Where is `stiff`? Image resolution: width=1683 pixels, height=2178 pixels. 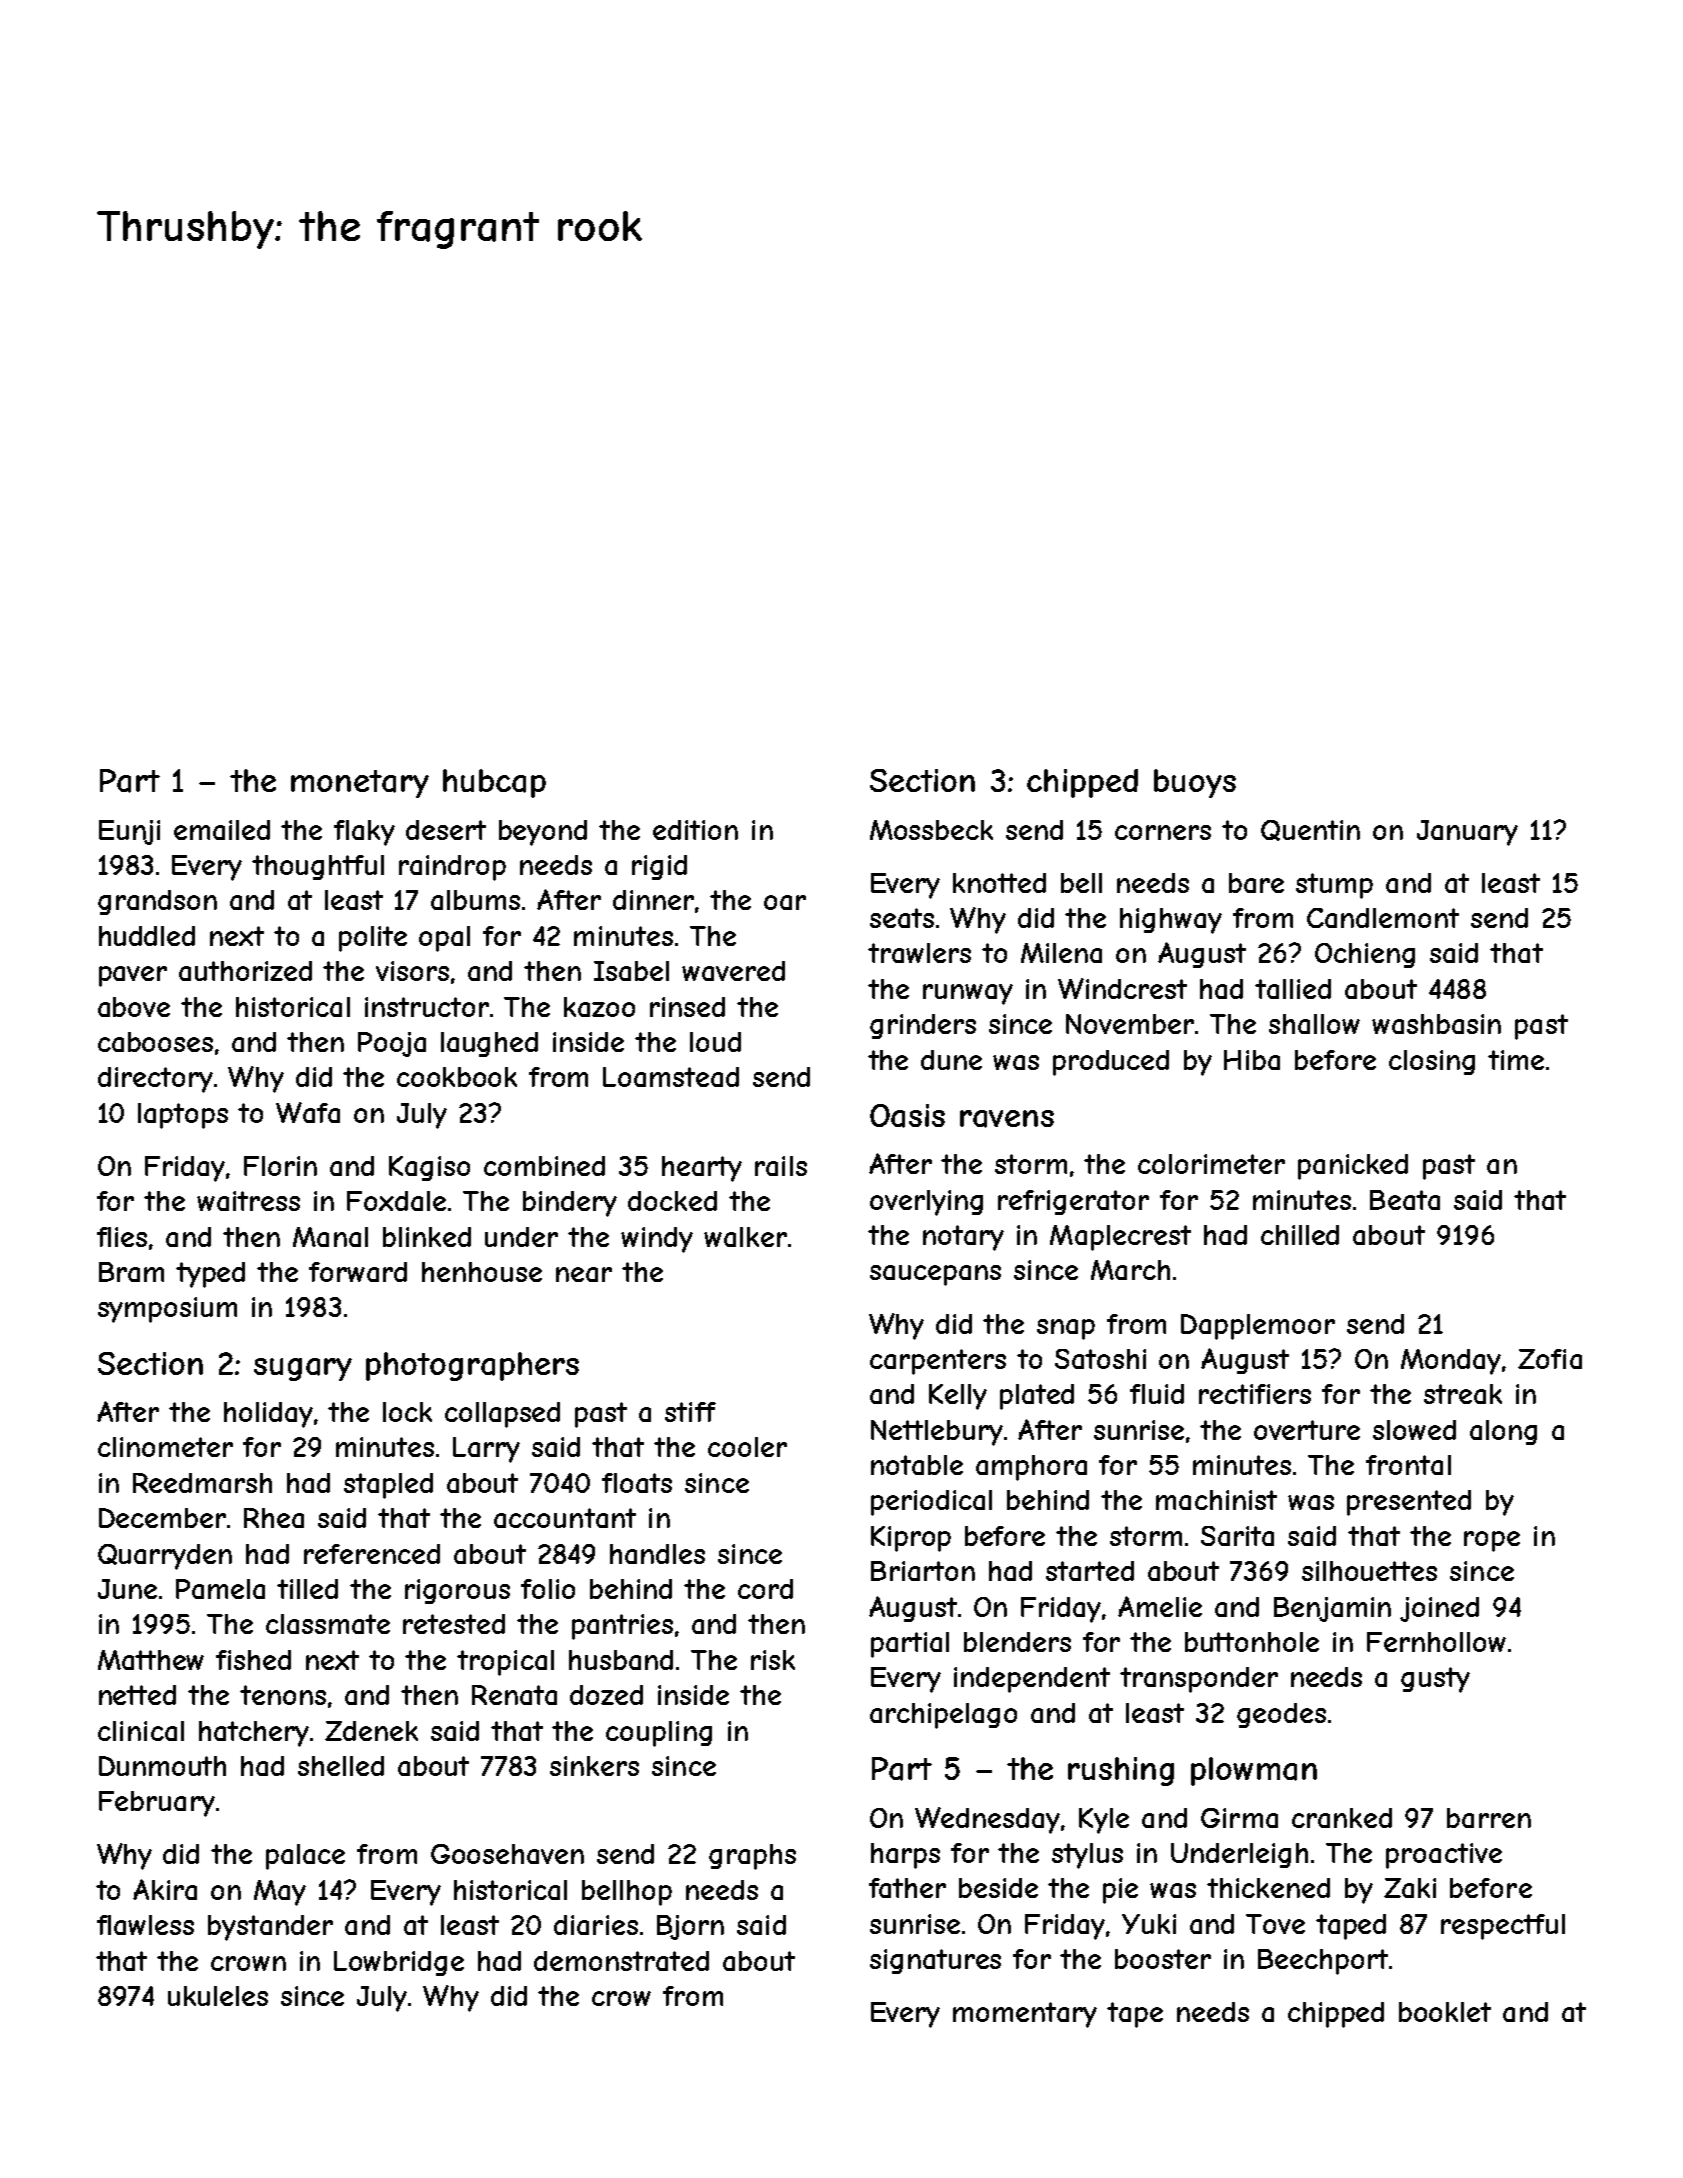
stiff is located at coordinates (690, 1412).
